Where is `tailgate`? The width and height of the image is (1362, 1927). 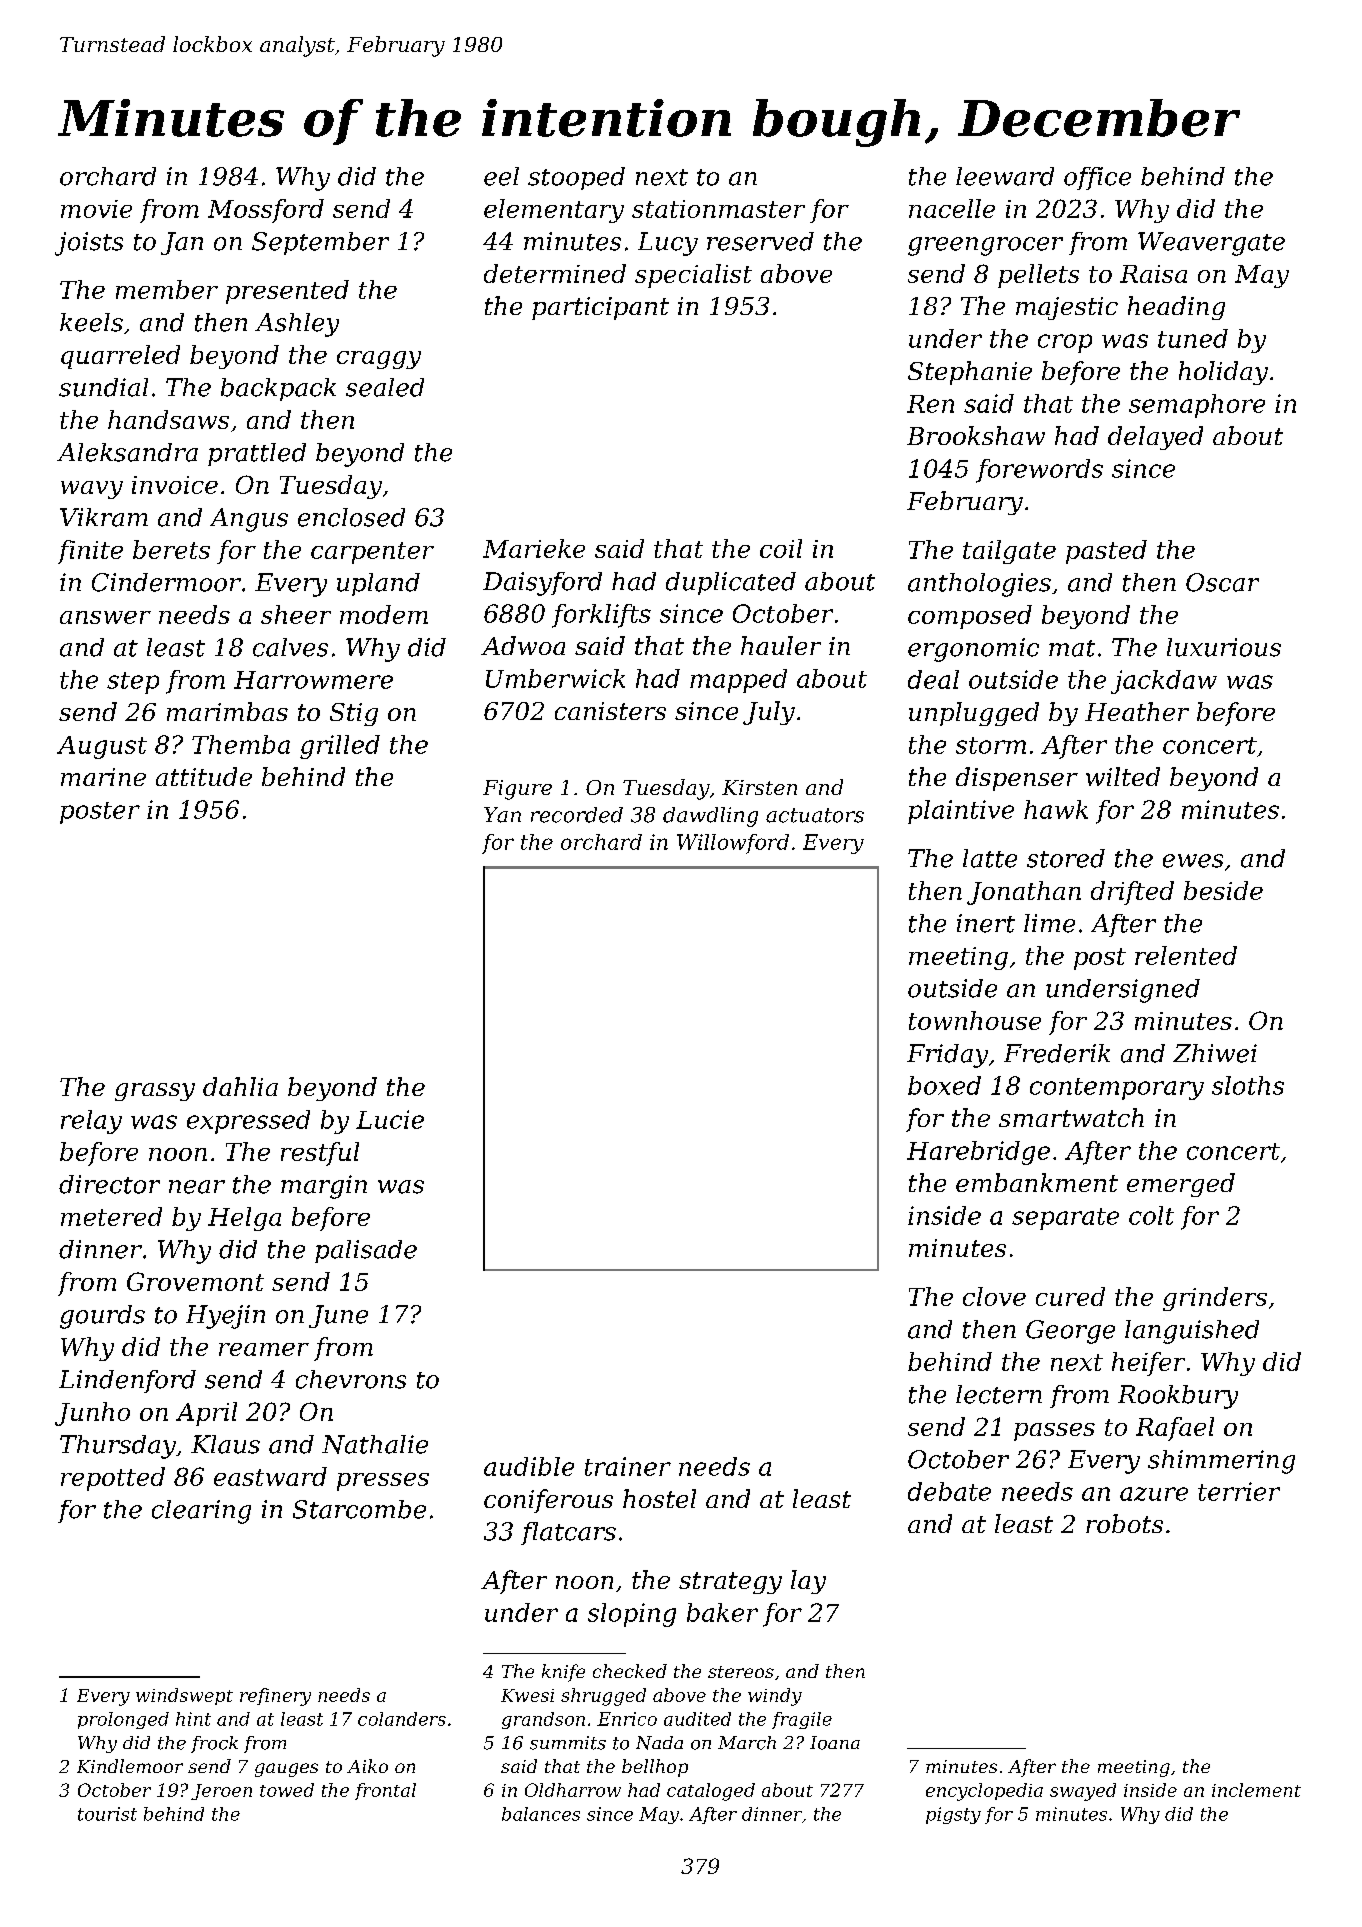 tailgate is located at coordinates (1009, 552).
